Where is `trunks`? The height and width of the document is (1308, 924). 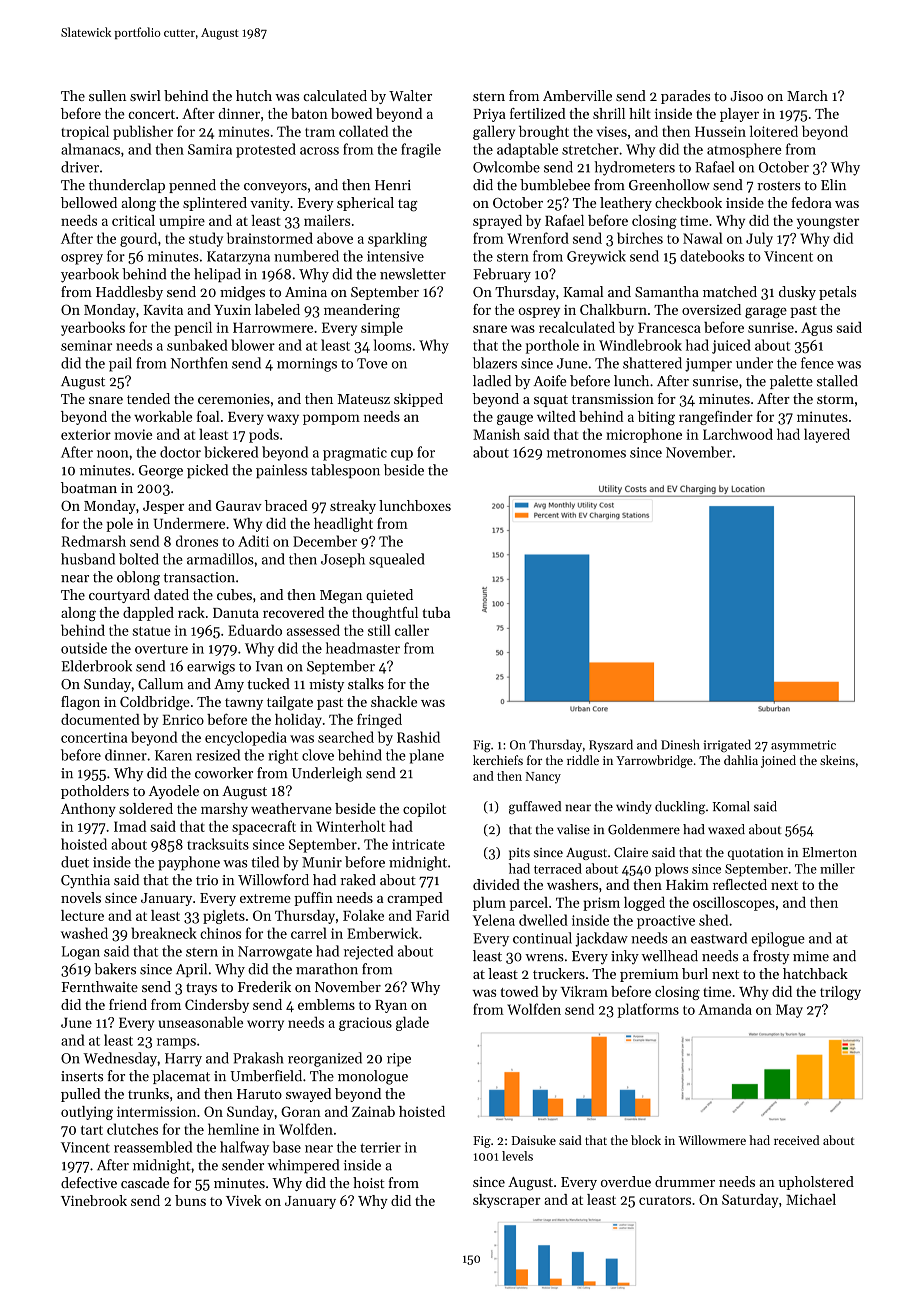 trunks is located at coordinates (148, 1093).
